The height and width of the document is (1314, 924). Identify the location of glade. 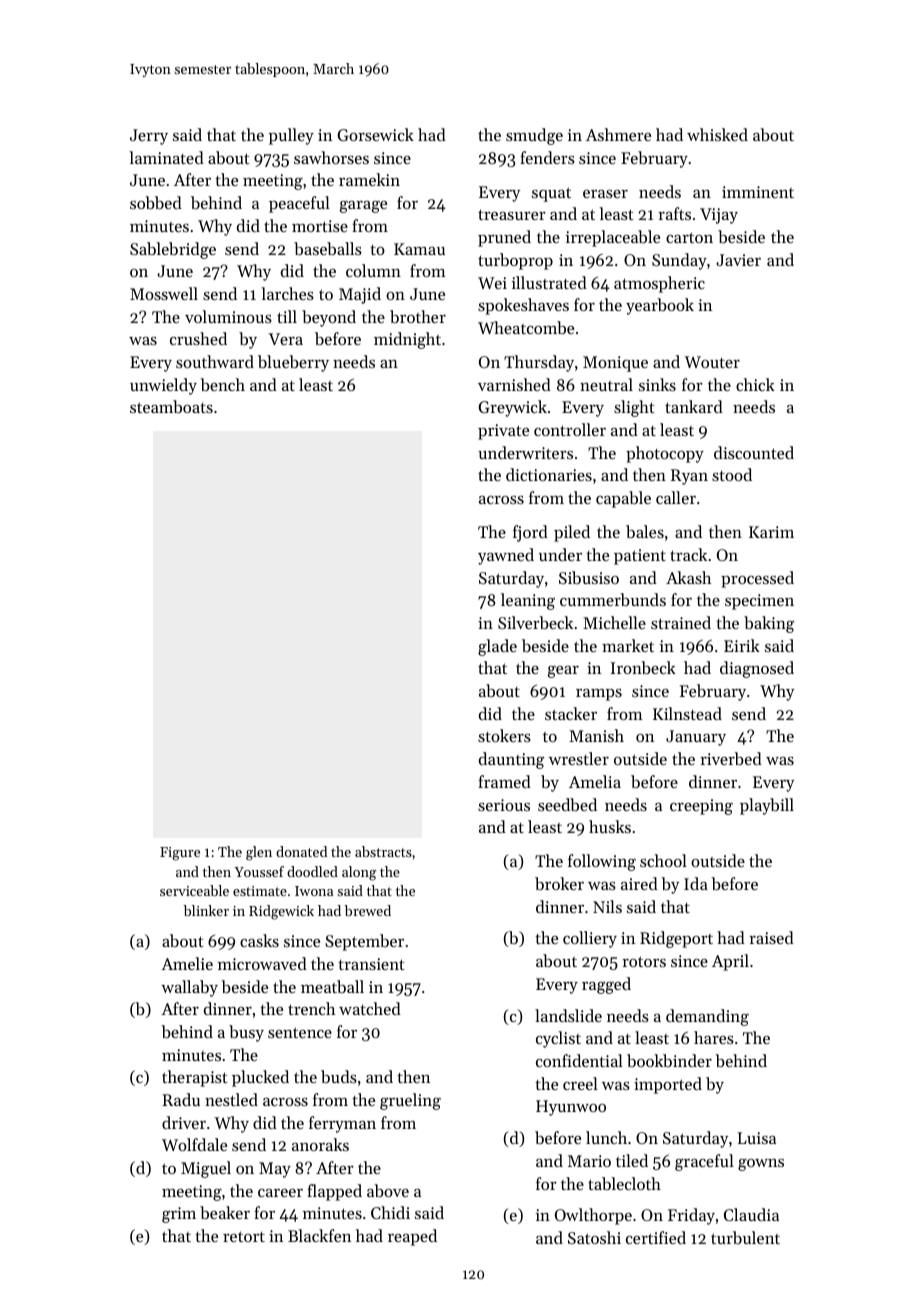
(497, 647).
